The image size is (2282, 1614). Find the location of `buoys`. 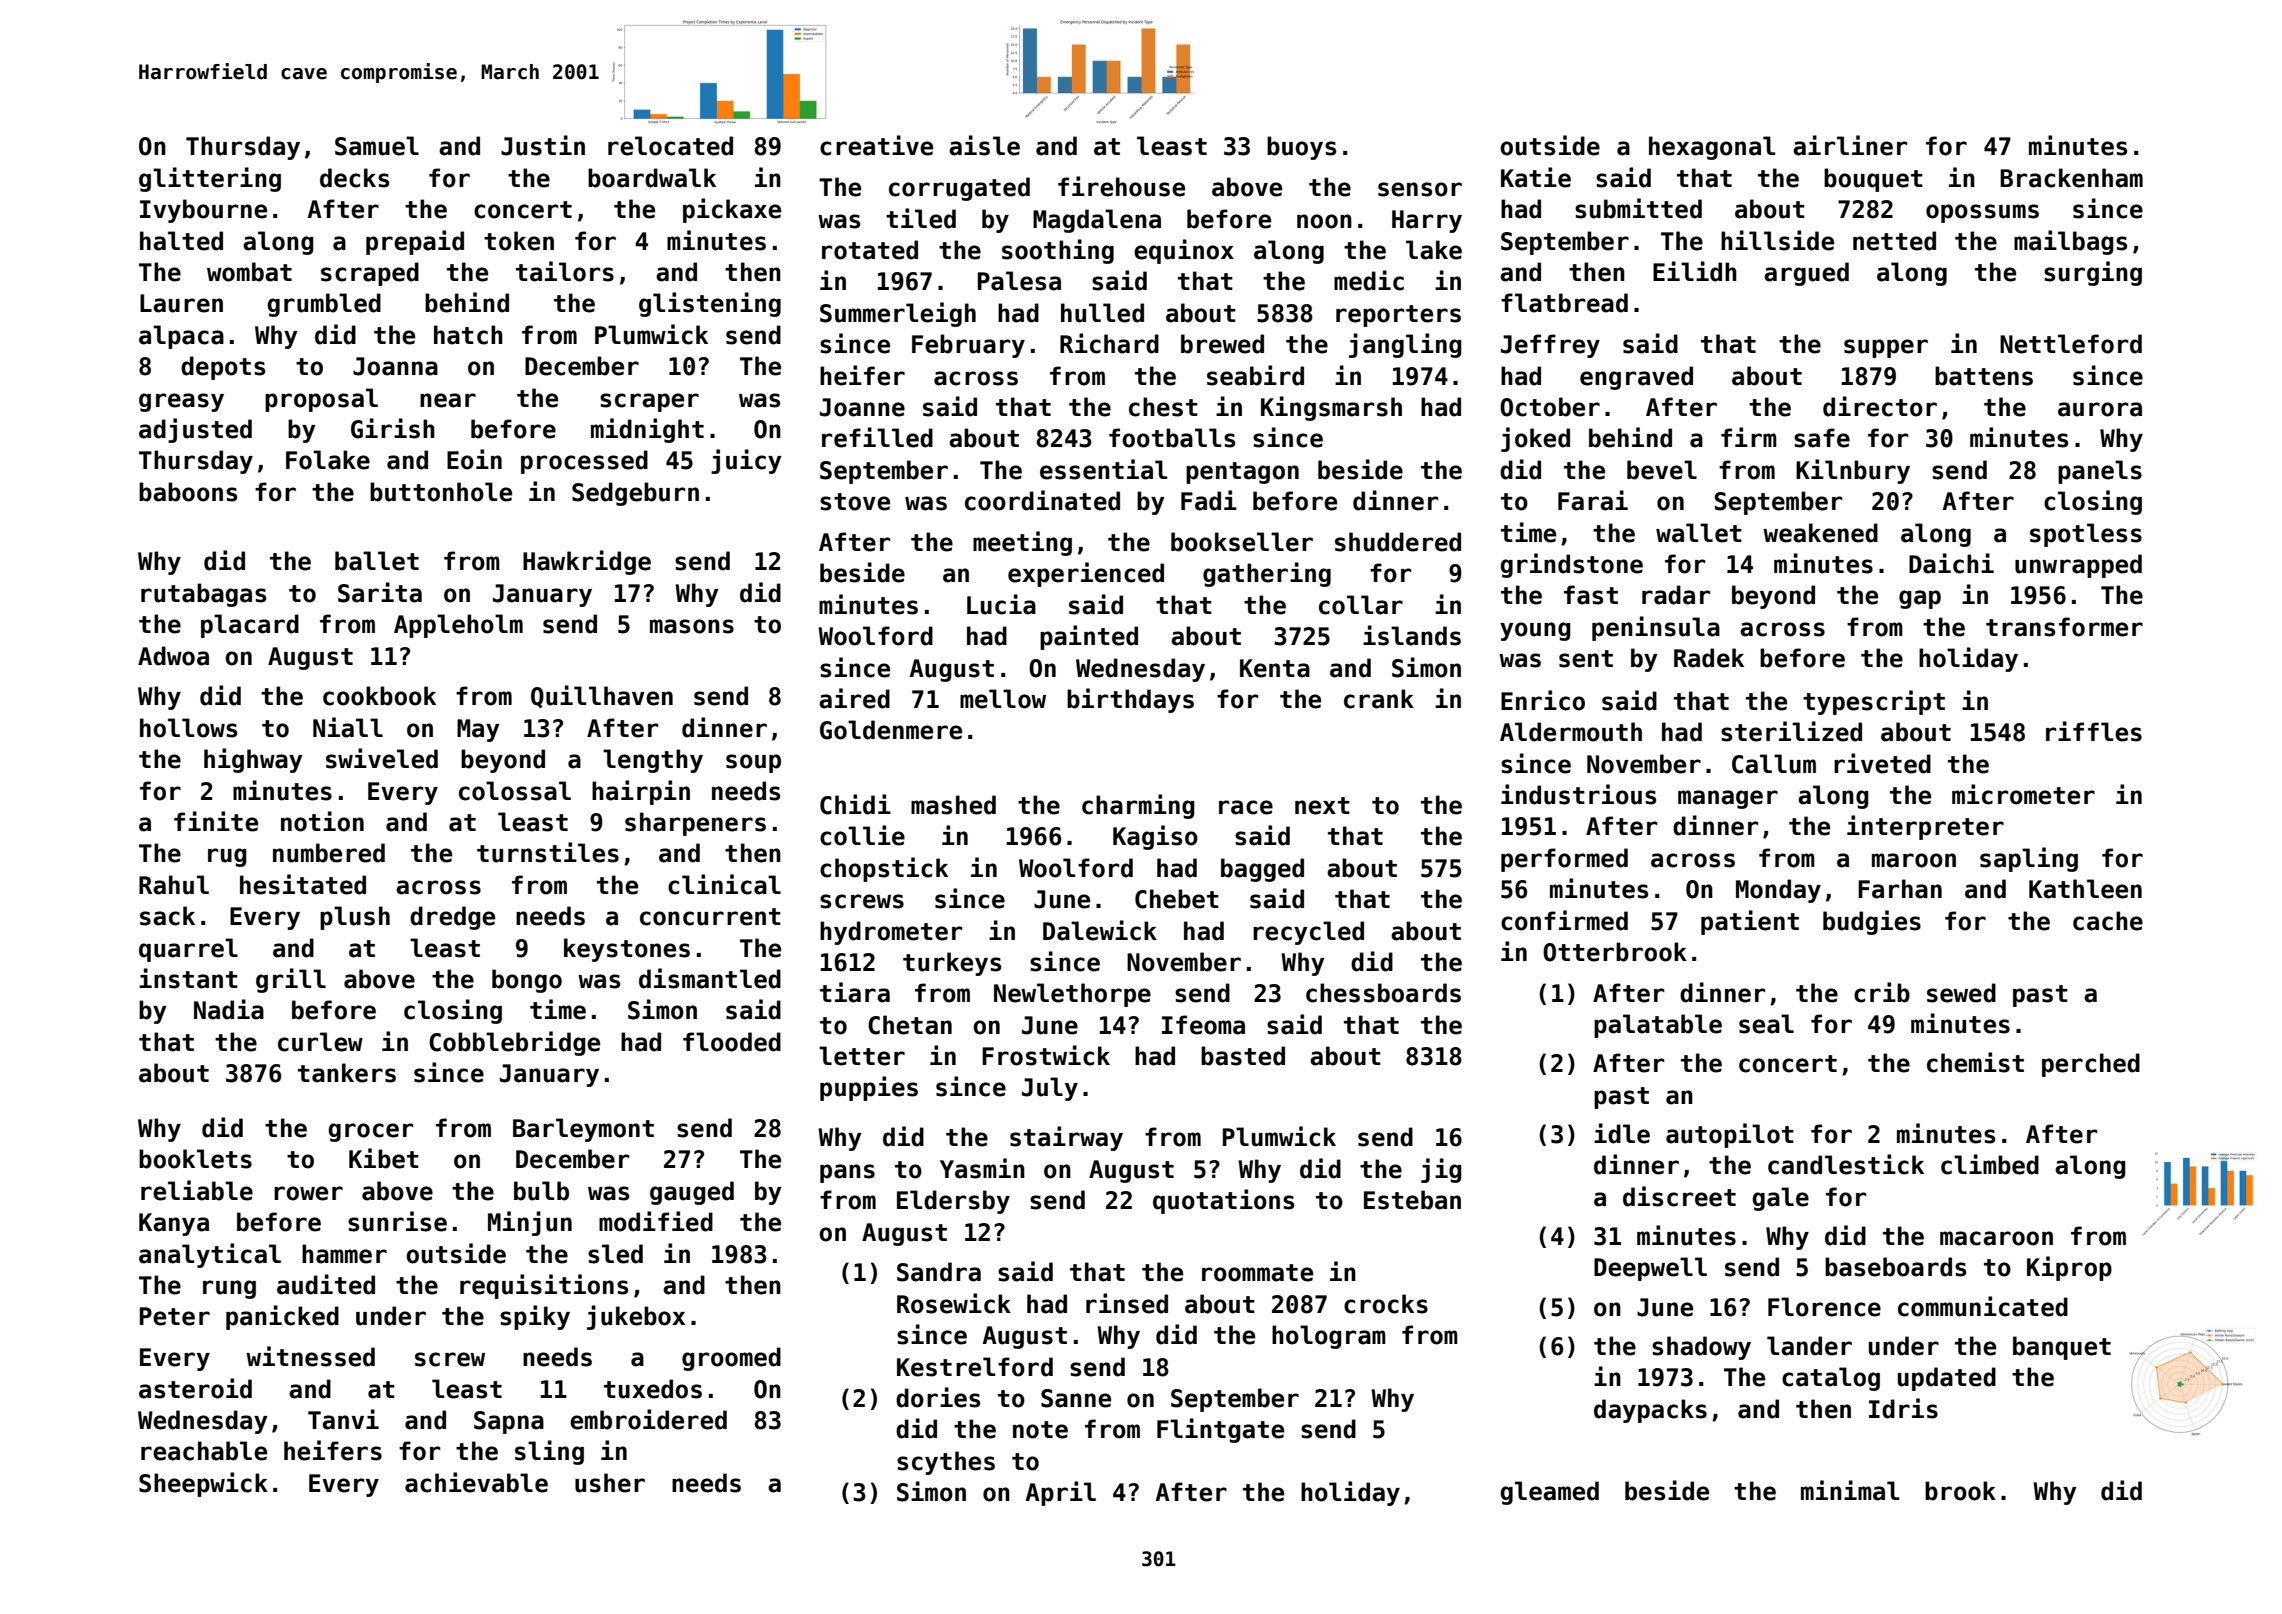

buoys is located at coordinates (1301, 148).
